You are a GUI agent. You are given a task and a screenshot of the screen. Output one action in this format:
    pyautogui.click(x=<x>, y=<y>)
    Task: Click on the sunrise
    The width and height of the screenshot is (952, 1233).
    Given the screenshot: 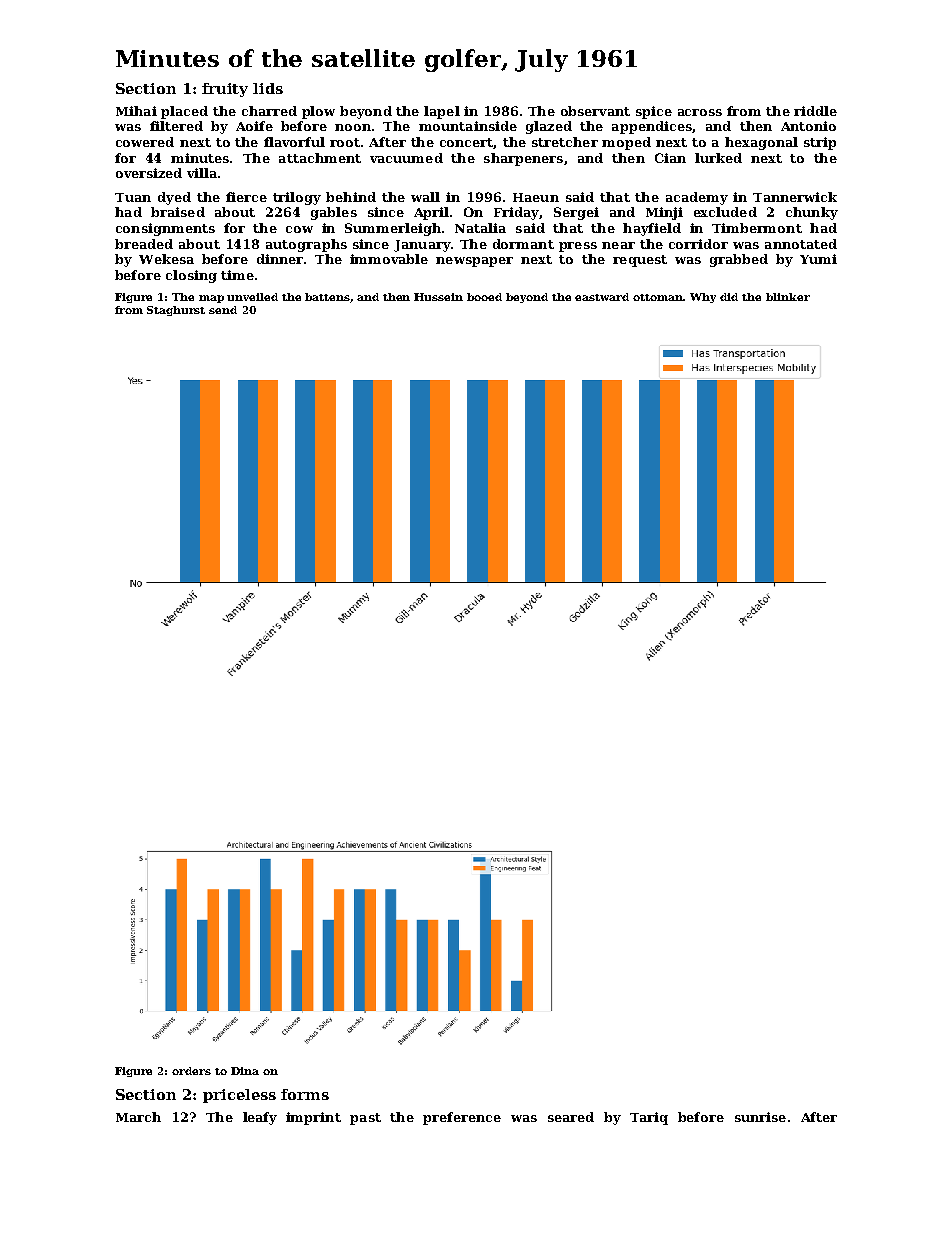 What is the action you would take?
    pyautogui.click(x=760, y=1117)
